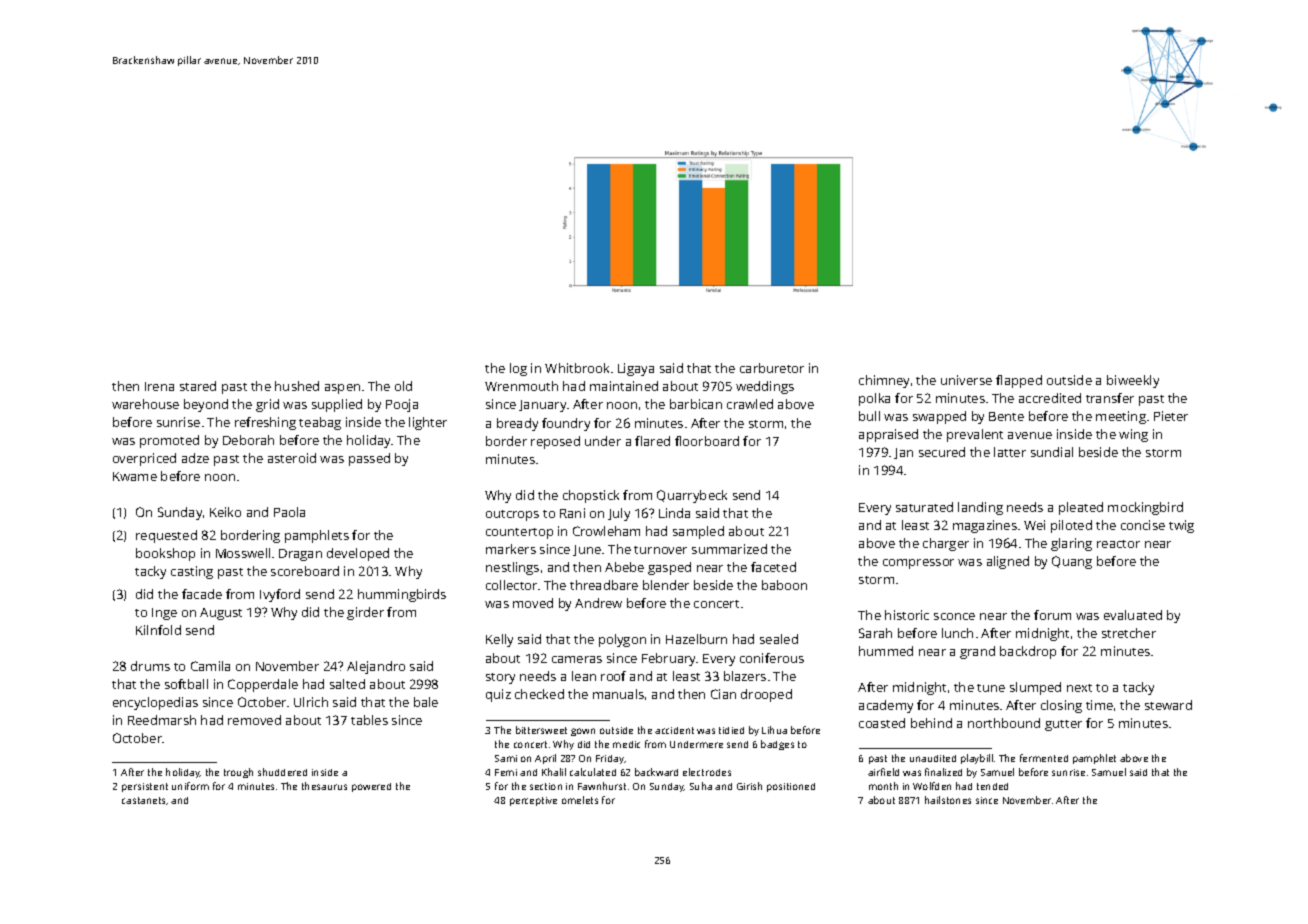  I want to click on Abebe, so click(624, 567).
